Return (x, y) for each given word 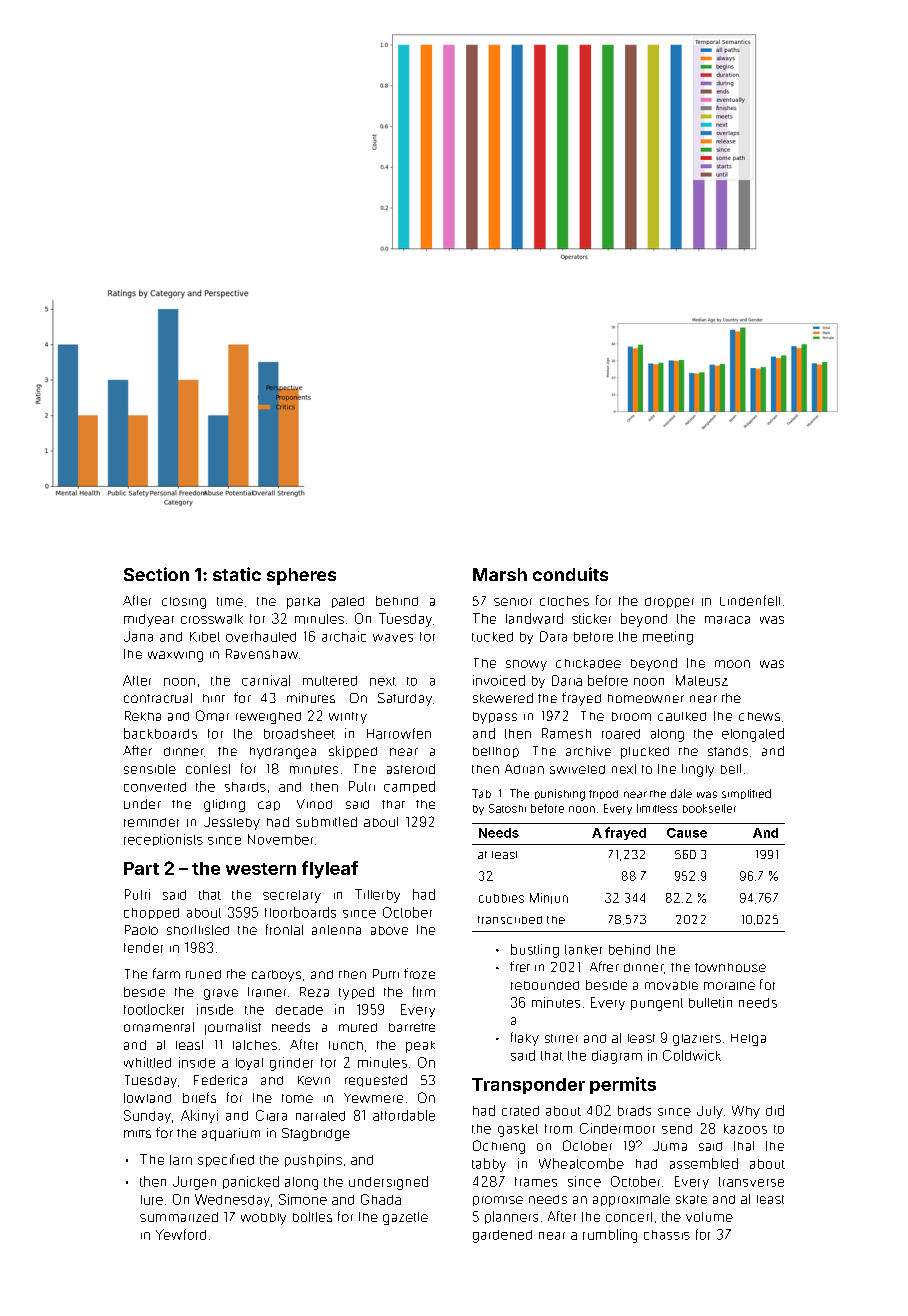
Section (156, 574)
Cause (687, 833)
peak (420, 1047)
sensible (150, 769)
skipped (353, 752)
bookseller (709, 808)
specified (226, 1160)
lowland (147, 1098)
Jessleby (232, 823)
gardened (502, 1236)
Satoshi (507, 808)
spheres (301, 576)
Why (746, 1112)
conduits (570, 574)
